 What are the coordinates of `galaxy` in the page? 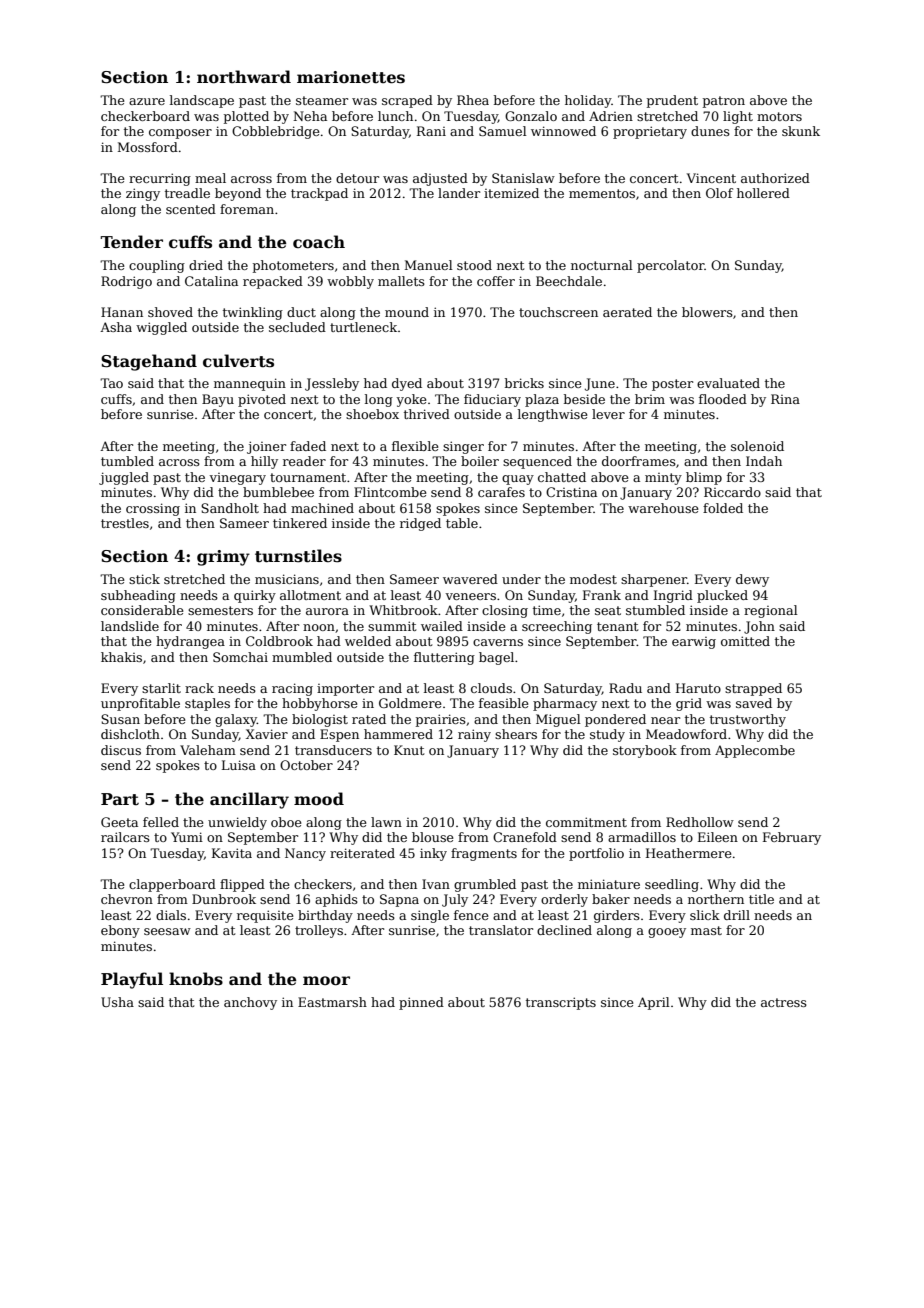 It's located at (236, 720).
